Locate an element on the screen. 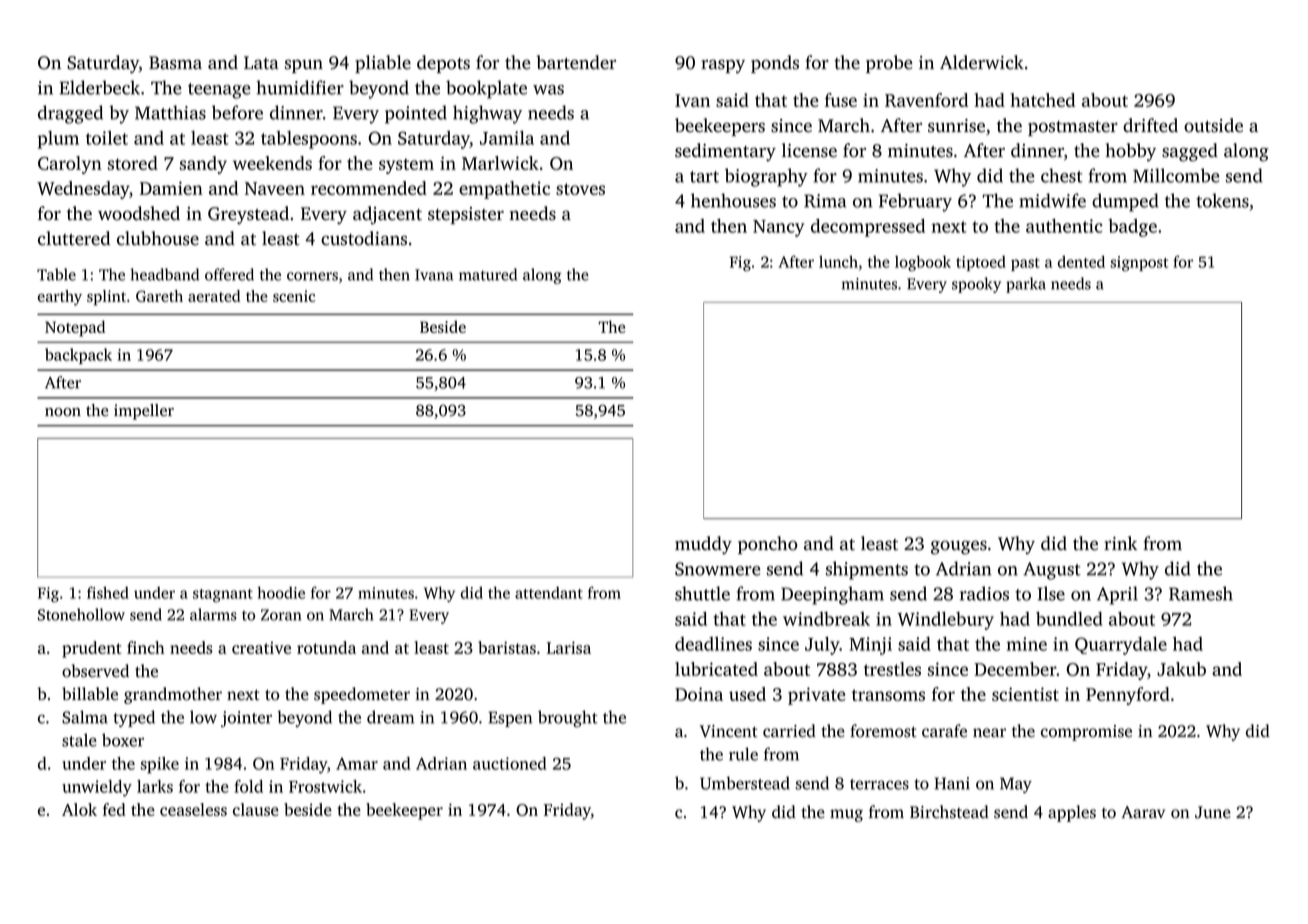 The height and width of the screenshot is (924, 1308). Basma is located at coordinates (175, 63).
